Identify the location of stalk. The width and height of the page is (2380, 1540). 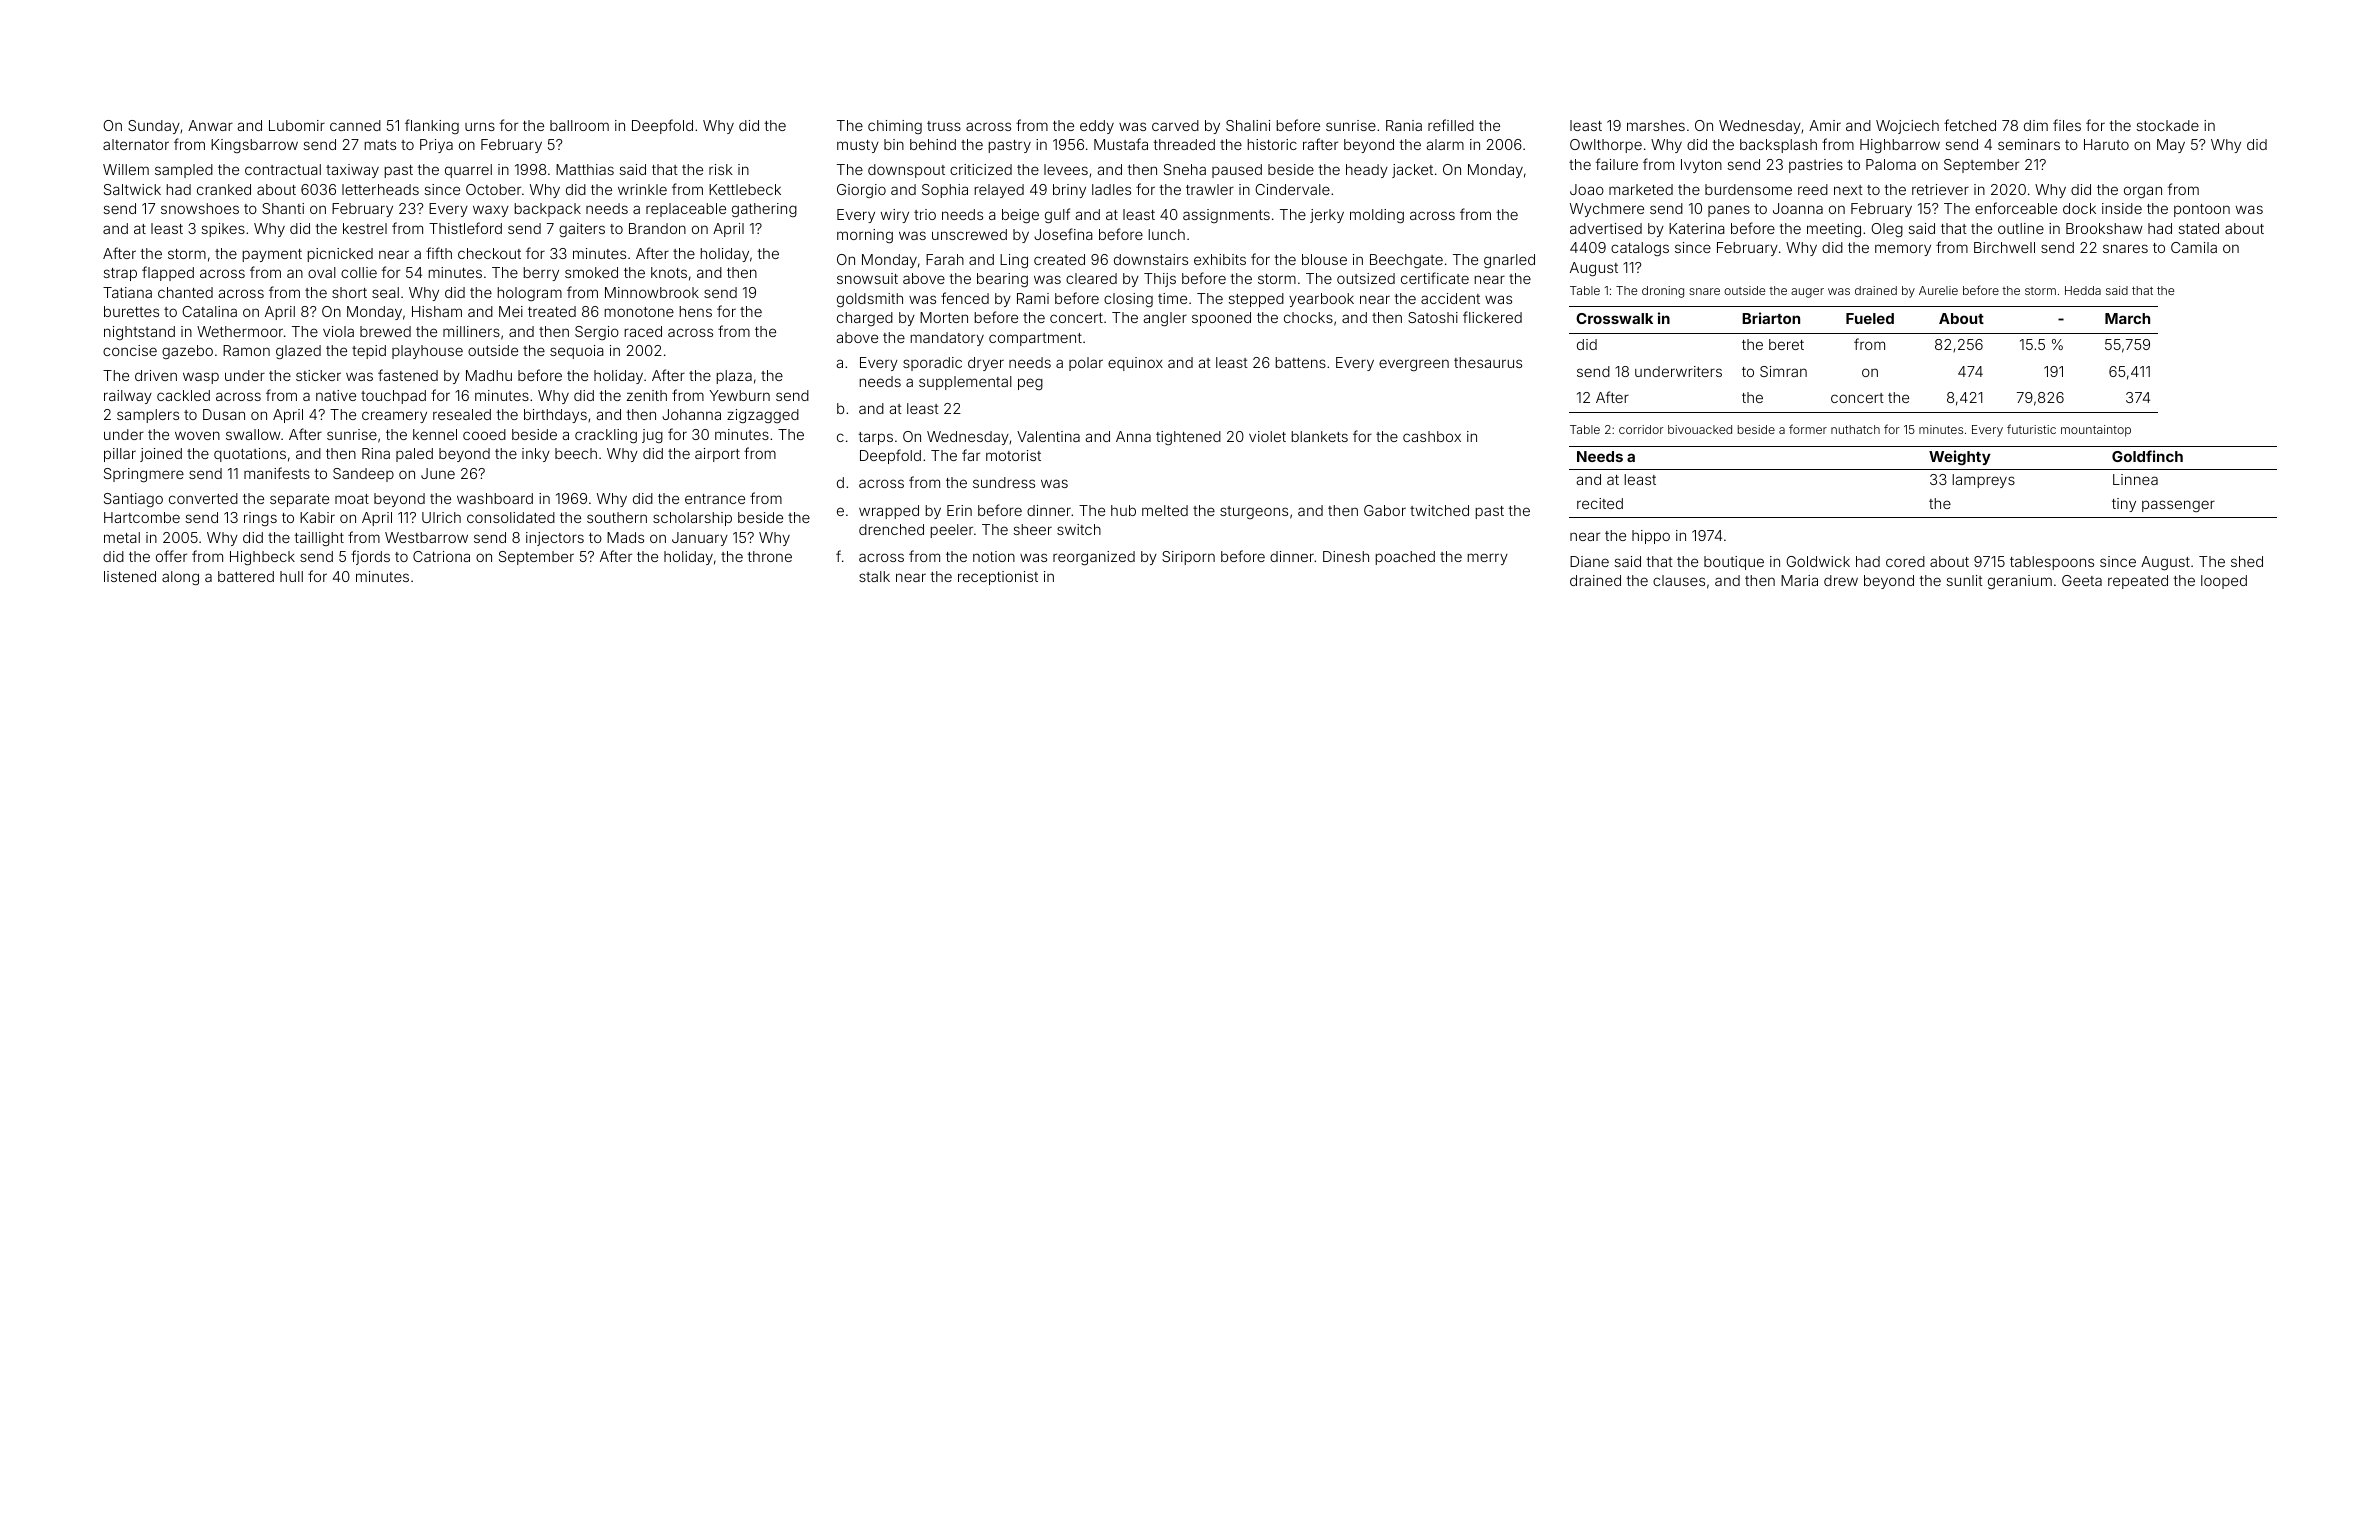
(874, 576).
